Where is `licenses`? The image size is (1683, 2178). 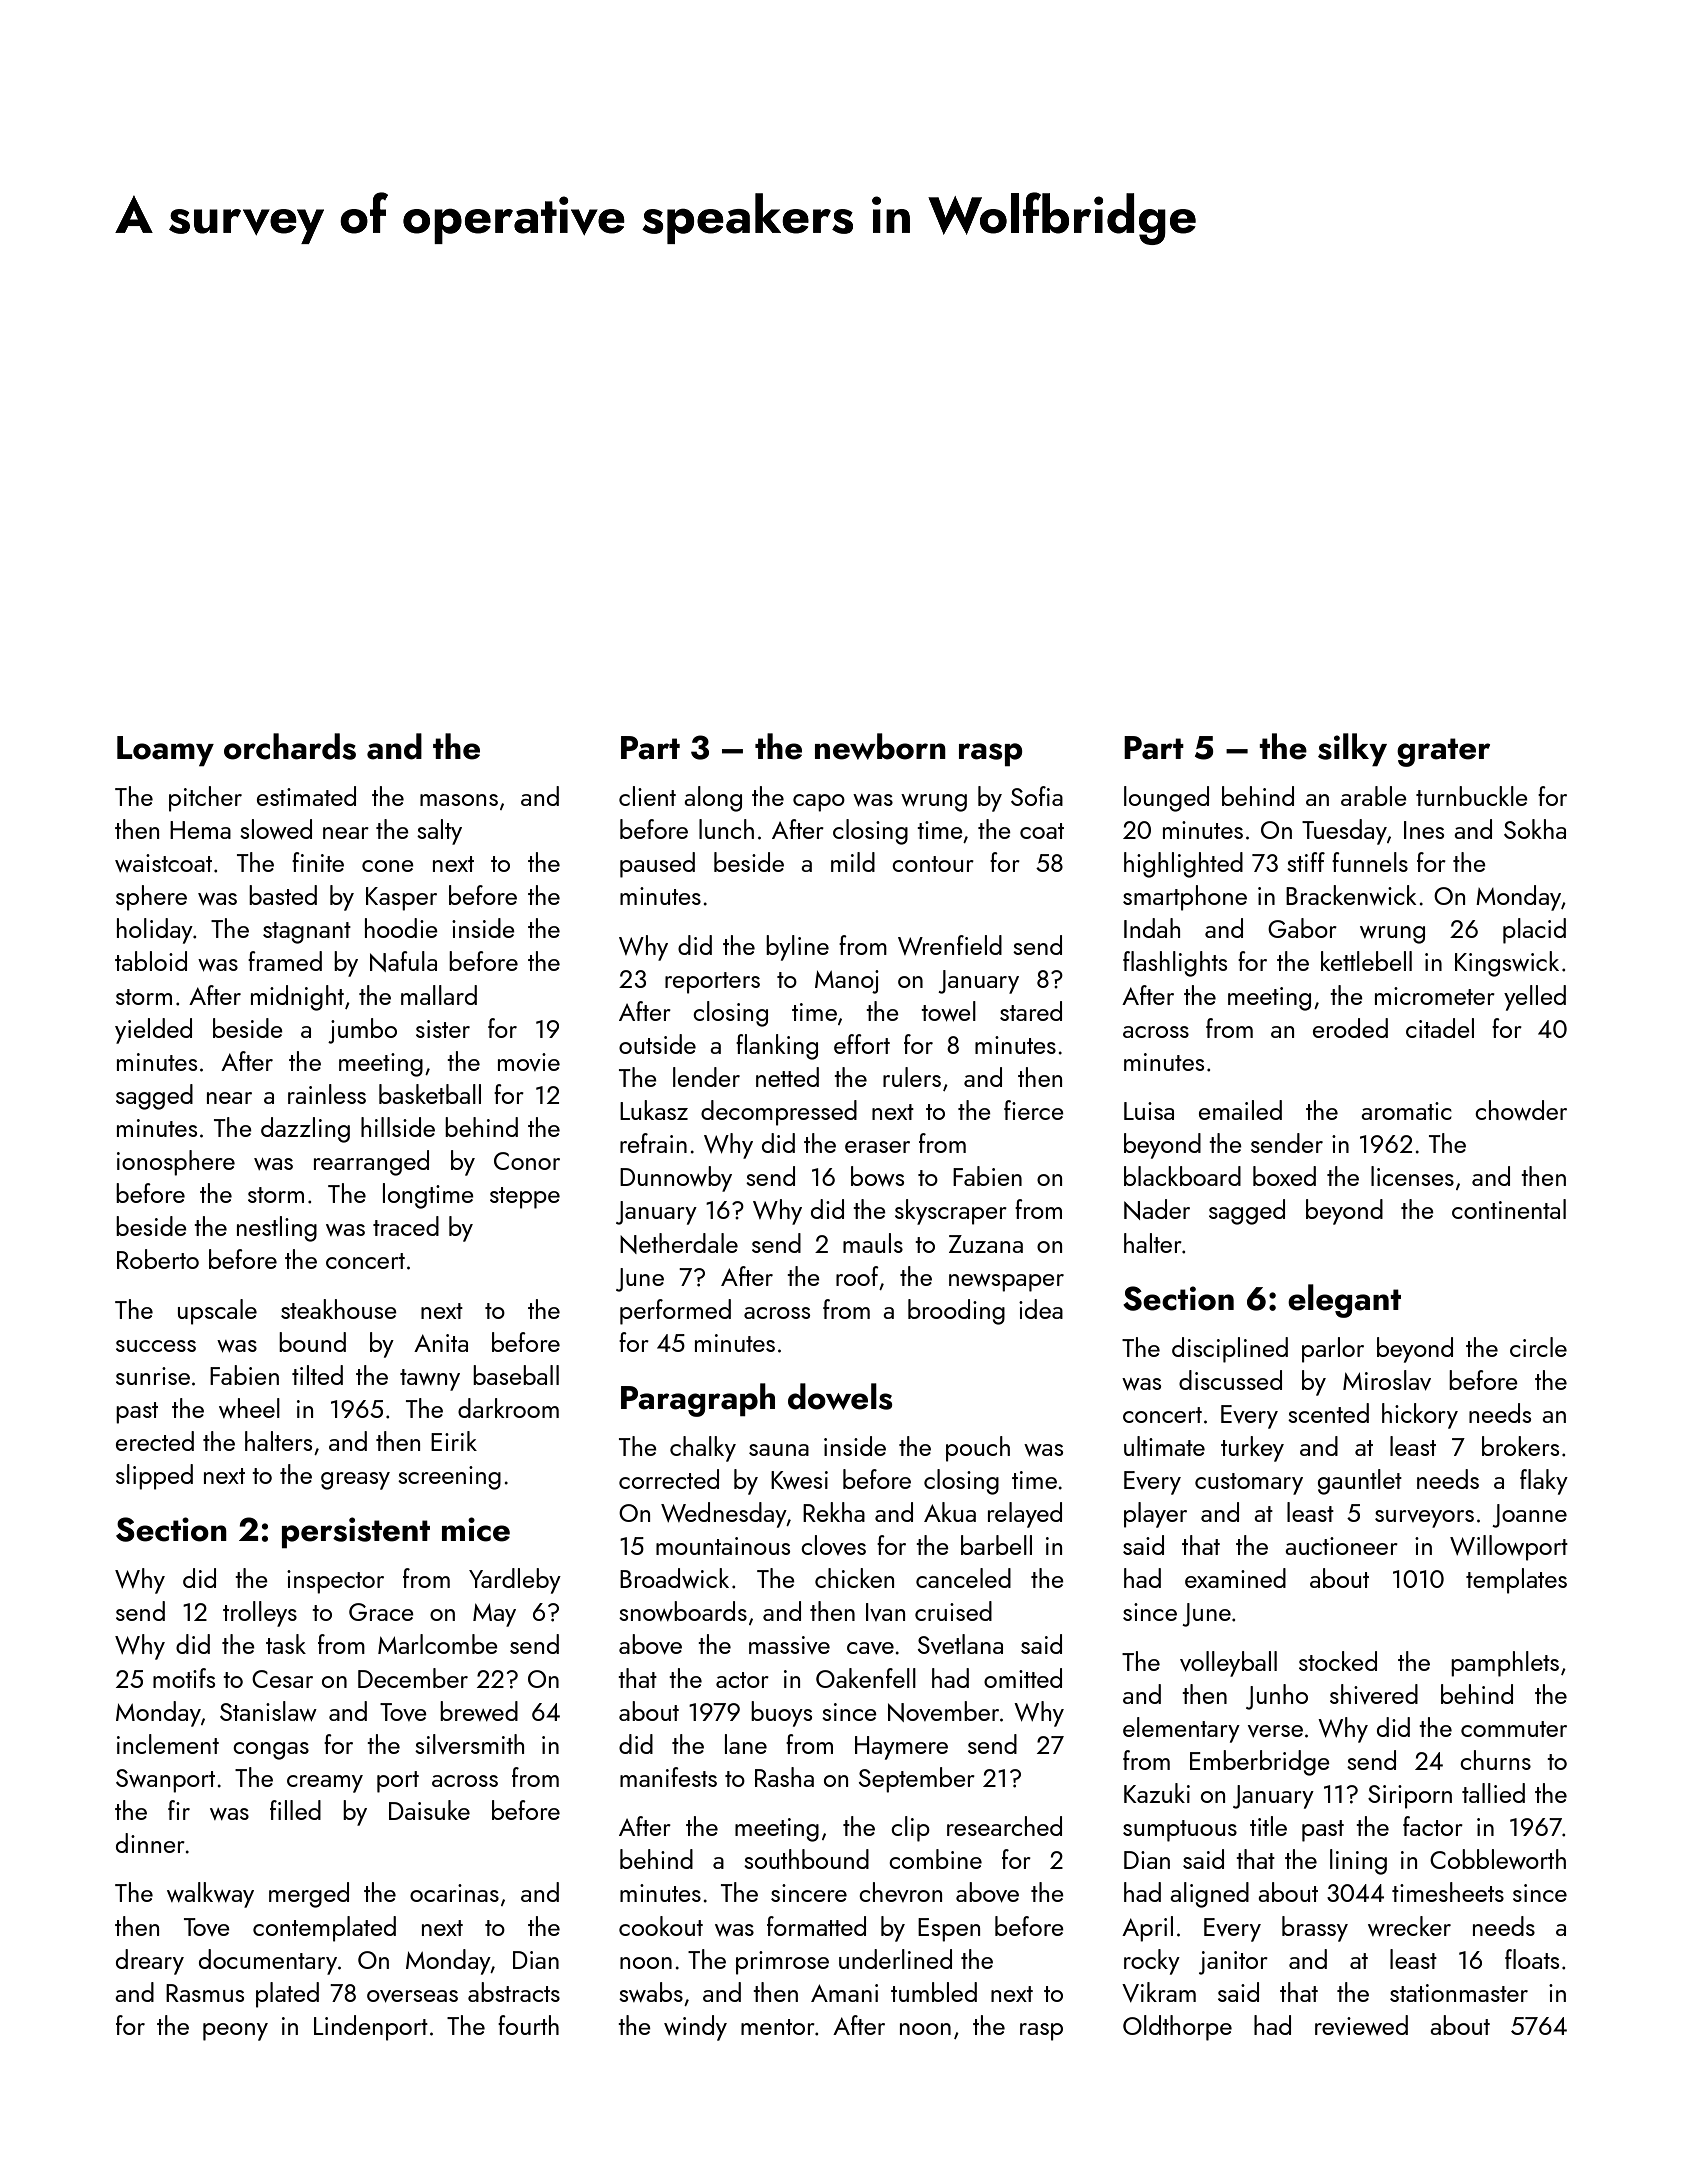 licenses is located at coordinates (1412, 1176).
